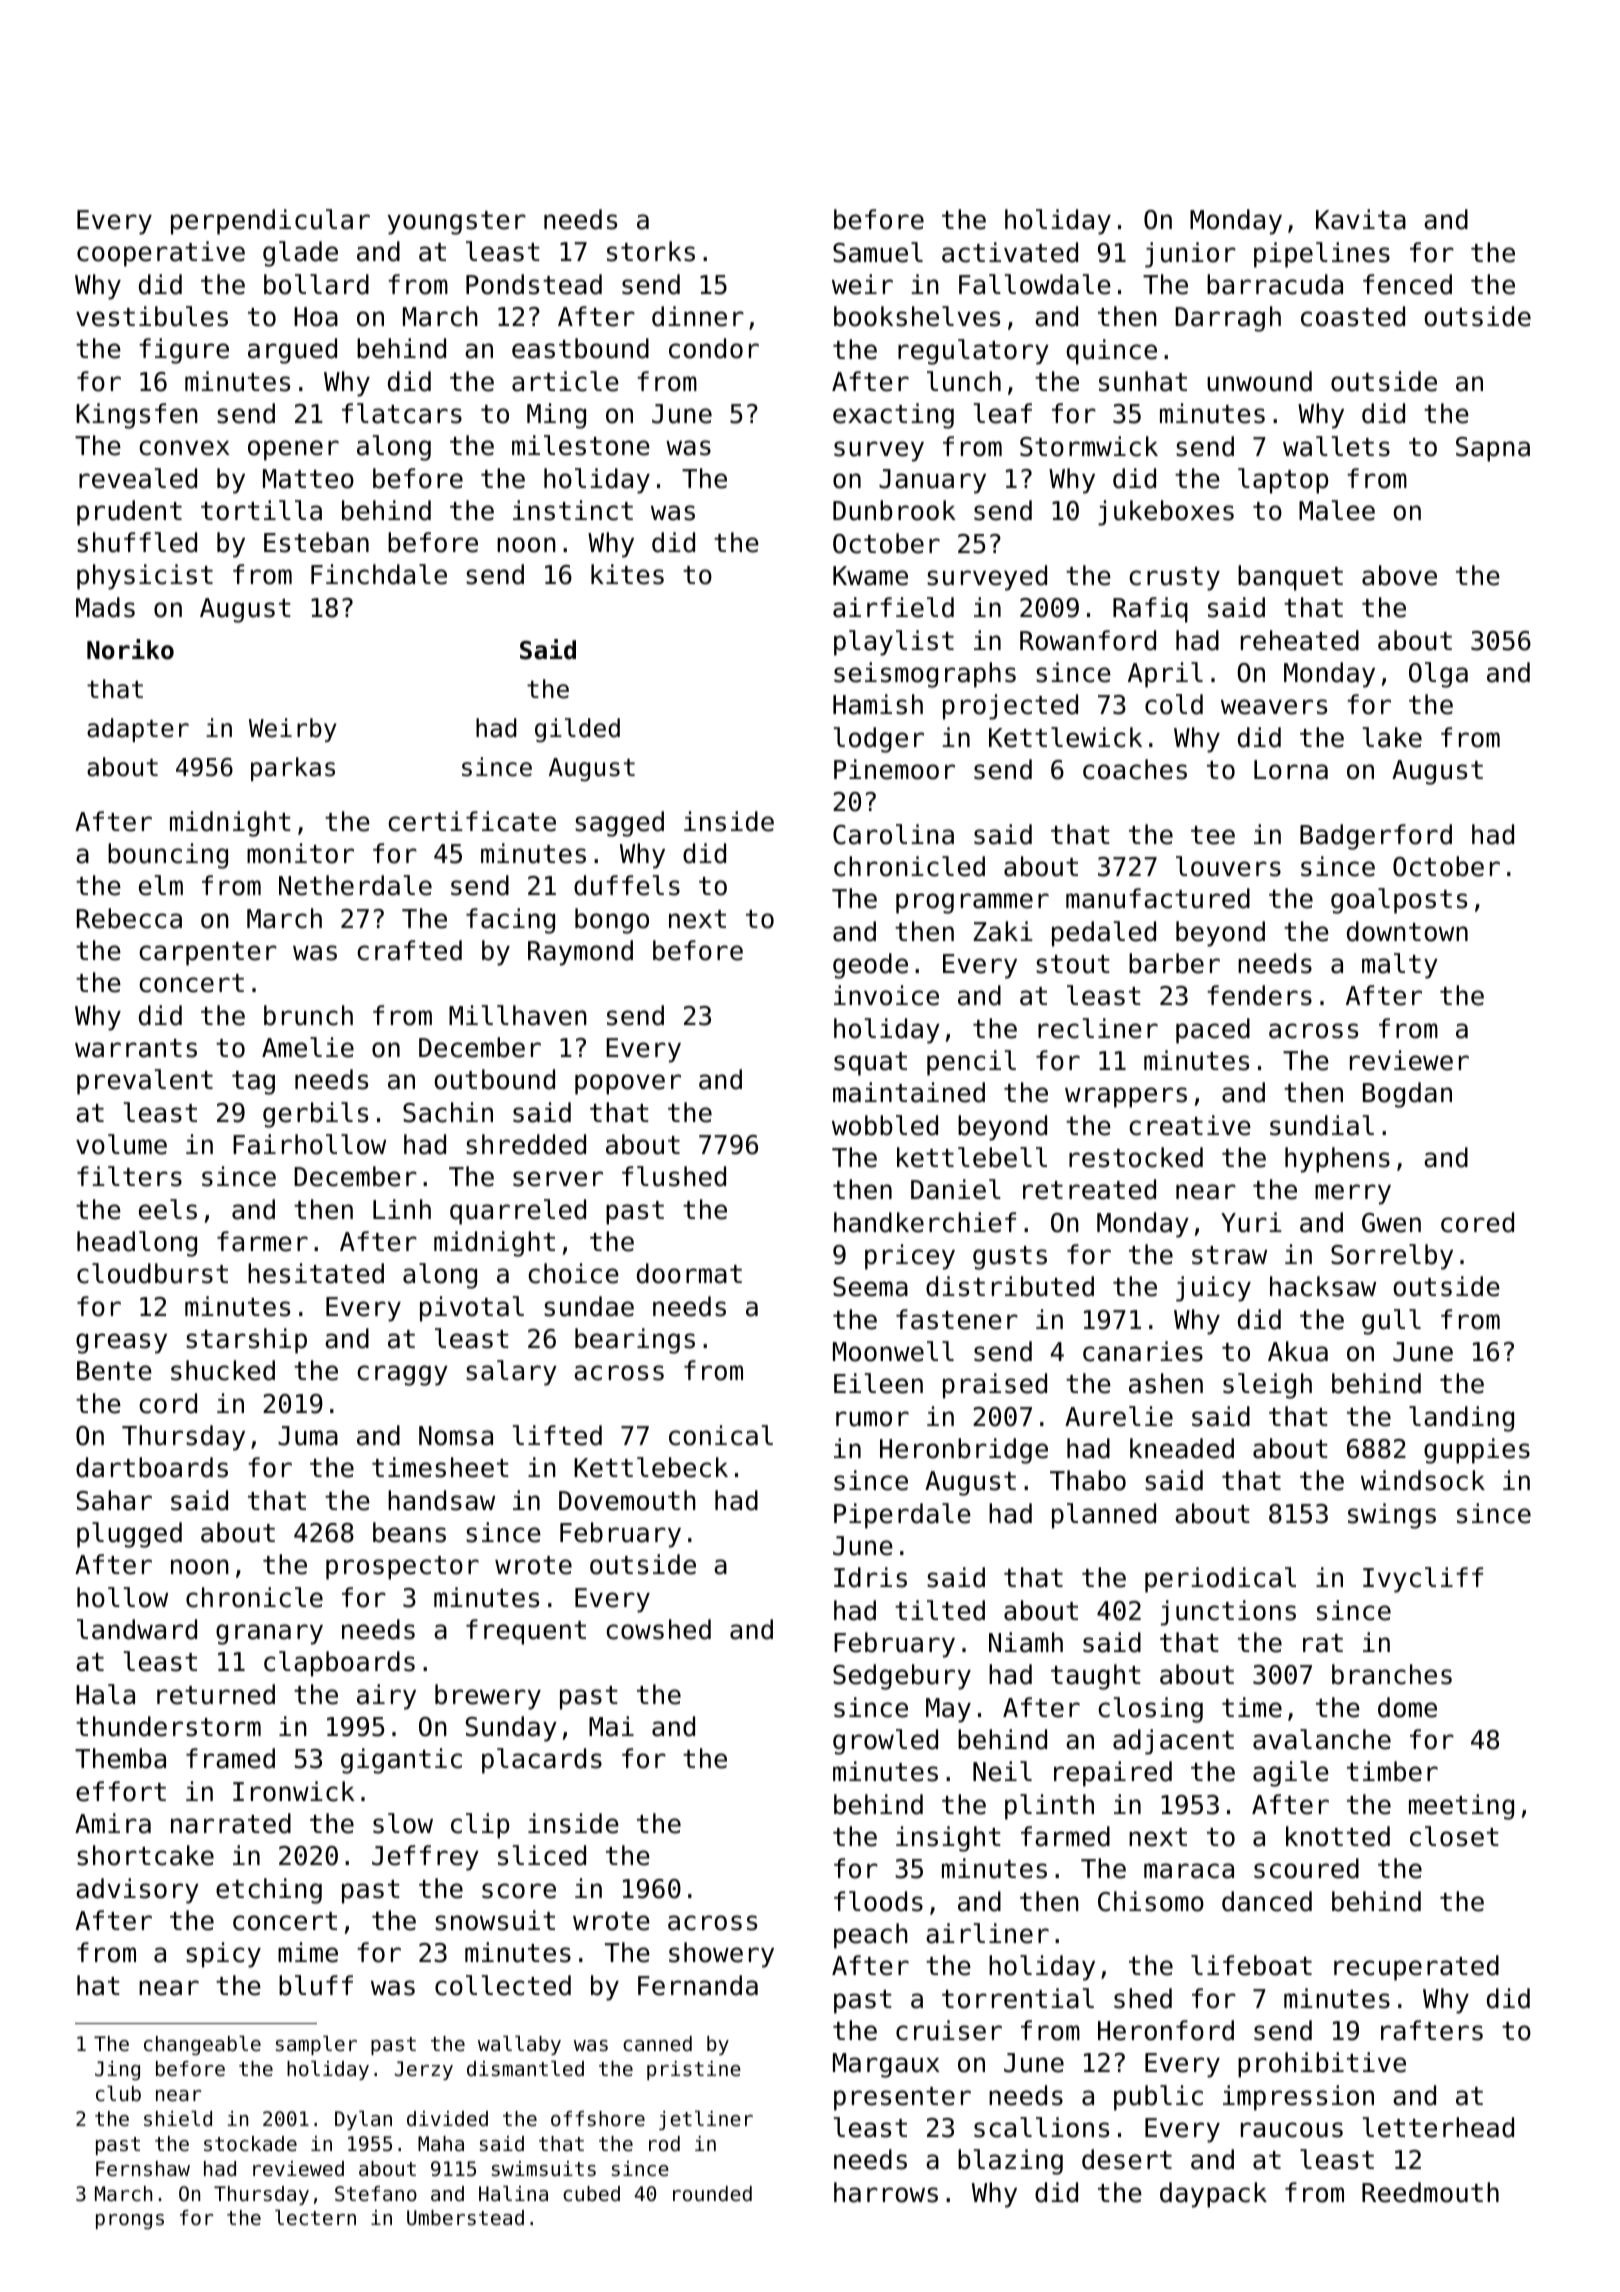  I want to click on canaries, so click(1143, 1351).
